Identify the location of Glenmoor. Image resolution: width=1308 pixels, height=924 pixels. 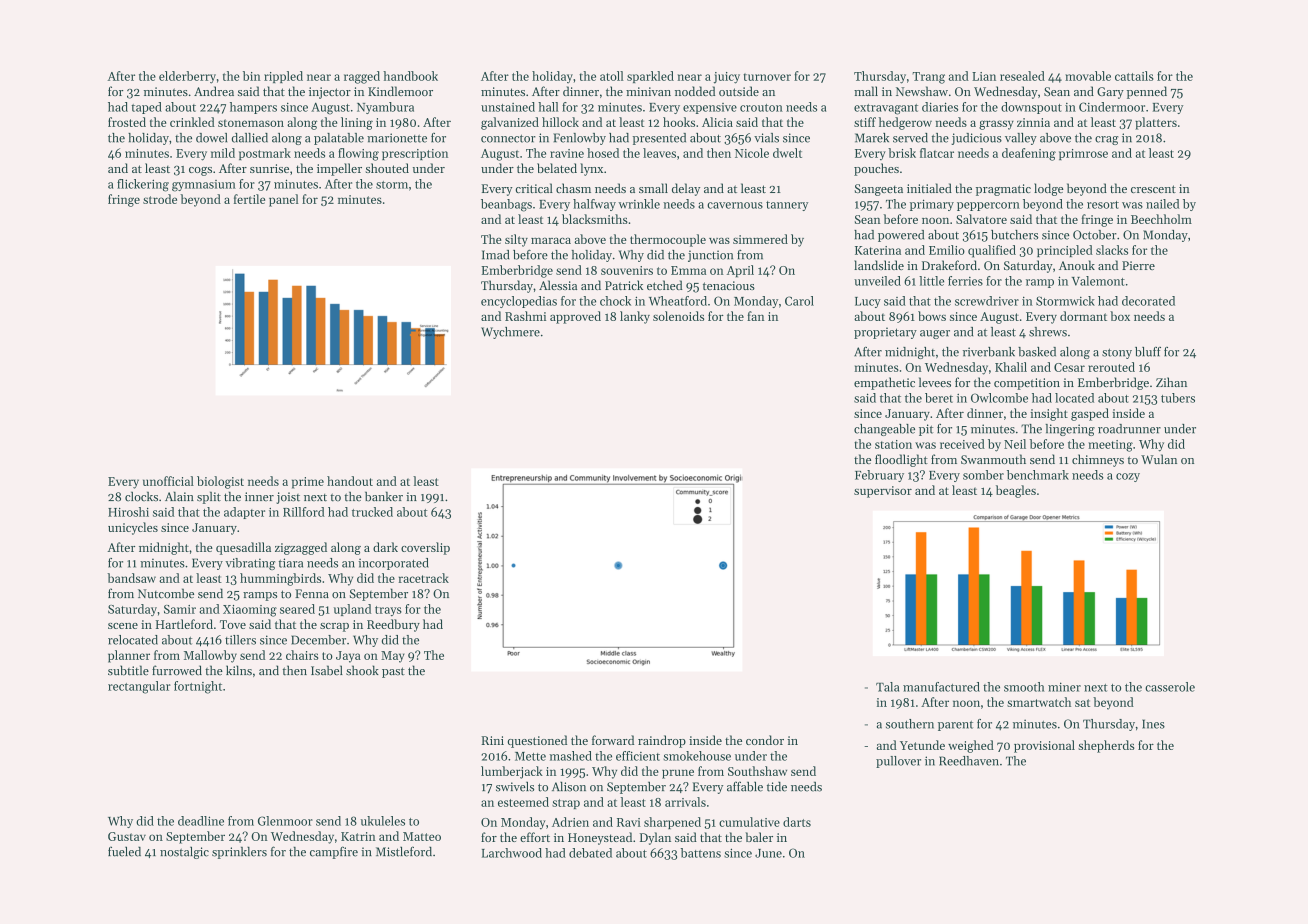
(285, 821).
